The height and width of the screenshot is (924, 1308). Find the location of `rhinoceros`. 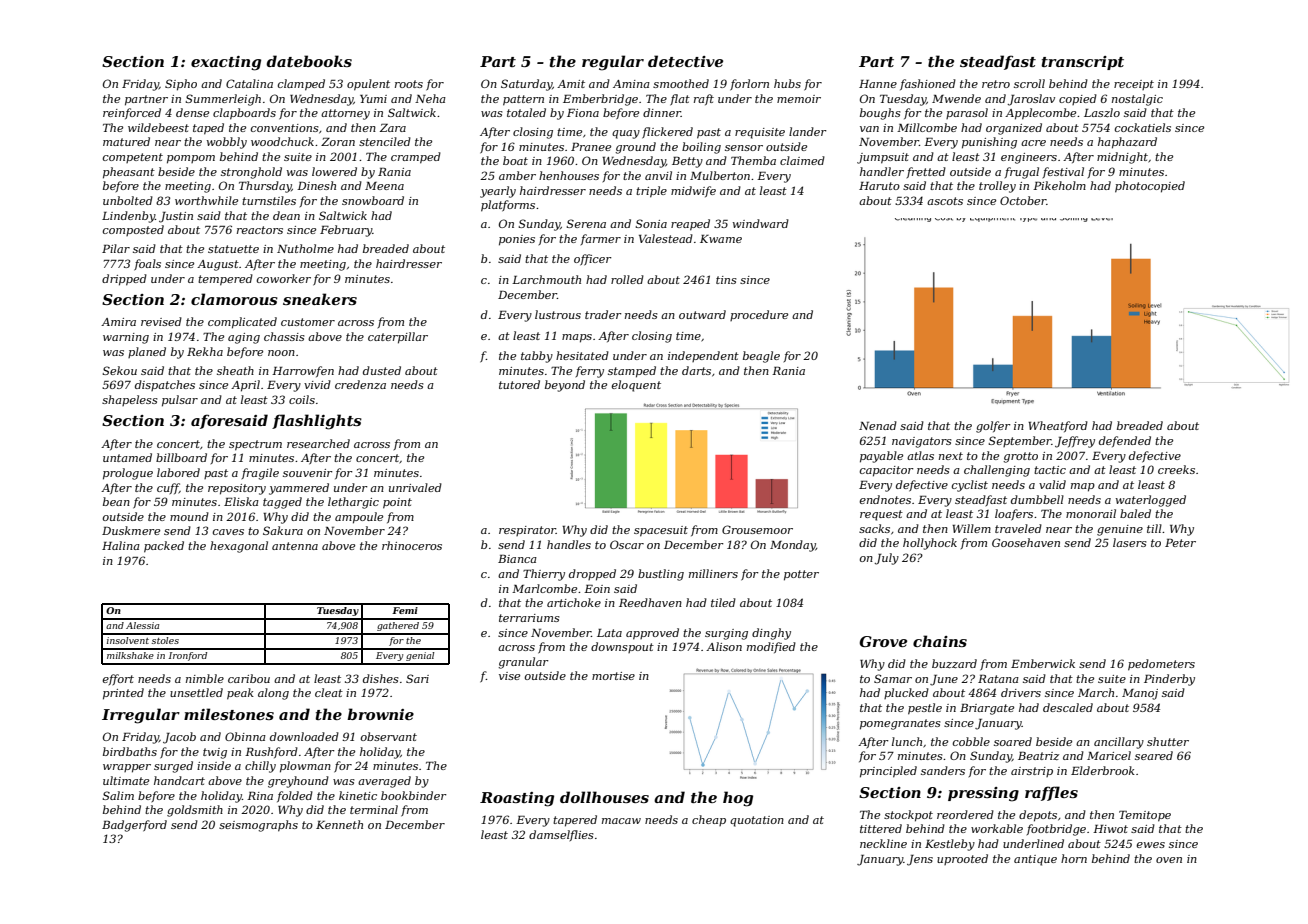

rhinoceros is located at coordinates (412, 545).
